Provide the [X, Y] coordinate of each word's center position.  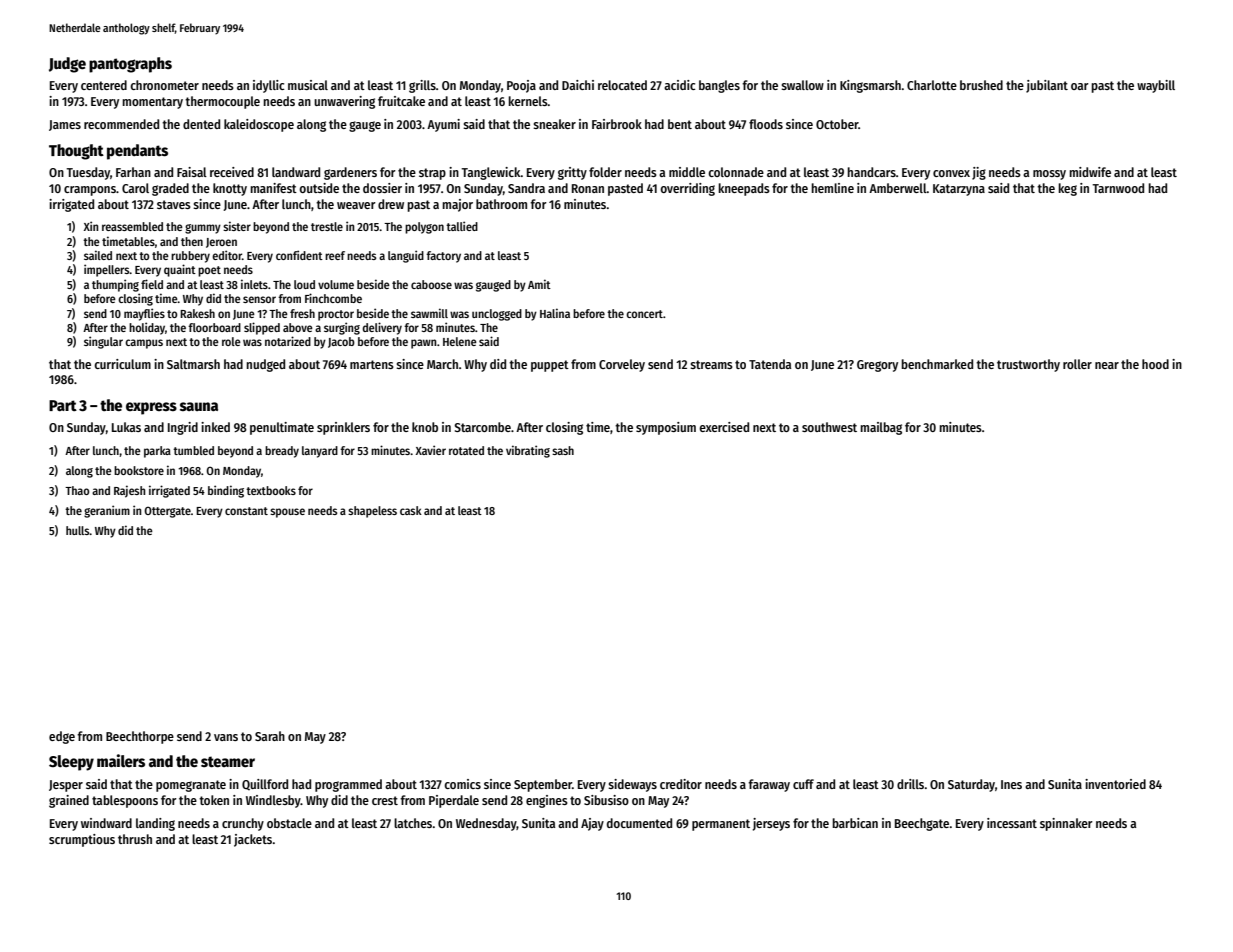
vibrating [528, 451]
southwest [829, 427]
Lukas [126, 427]
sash [563, 450]
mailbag [881, 428]
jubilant [1047, 86]
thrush [135, 839]
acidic [680, 85]
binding [226, 491]
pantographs [130, 65]
